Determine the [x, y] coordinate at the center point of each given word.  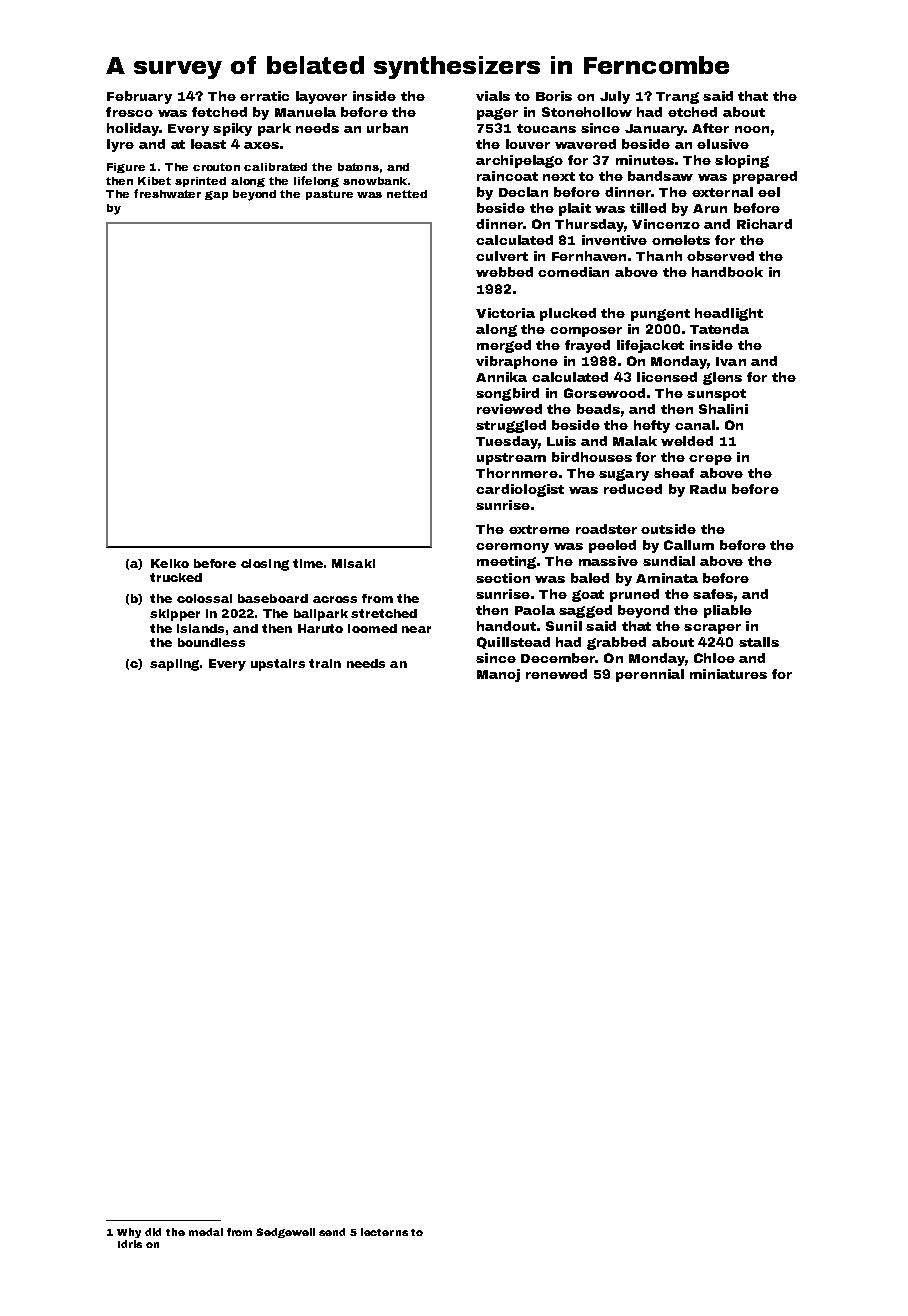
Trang [677, 98]
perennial [650, 675]
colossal [204, 598]
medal [206, 1232]
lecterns [384, 1232]
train [325, 663]
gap [216, 195]
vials [493, 96]
